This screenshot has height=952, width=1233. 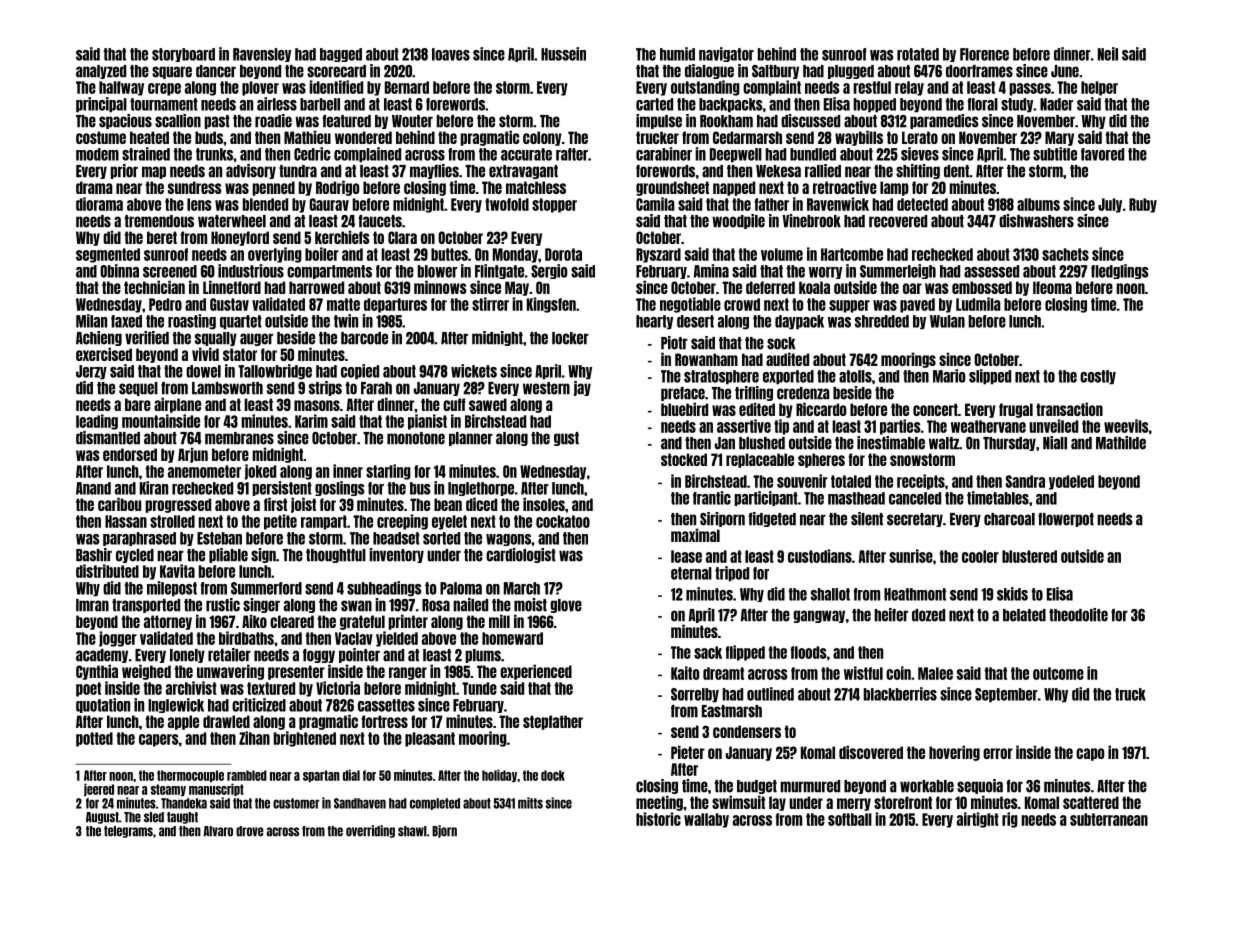 I want to click on departures, so click(x=395, y=305).
